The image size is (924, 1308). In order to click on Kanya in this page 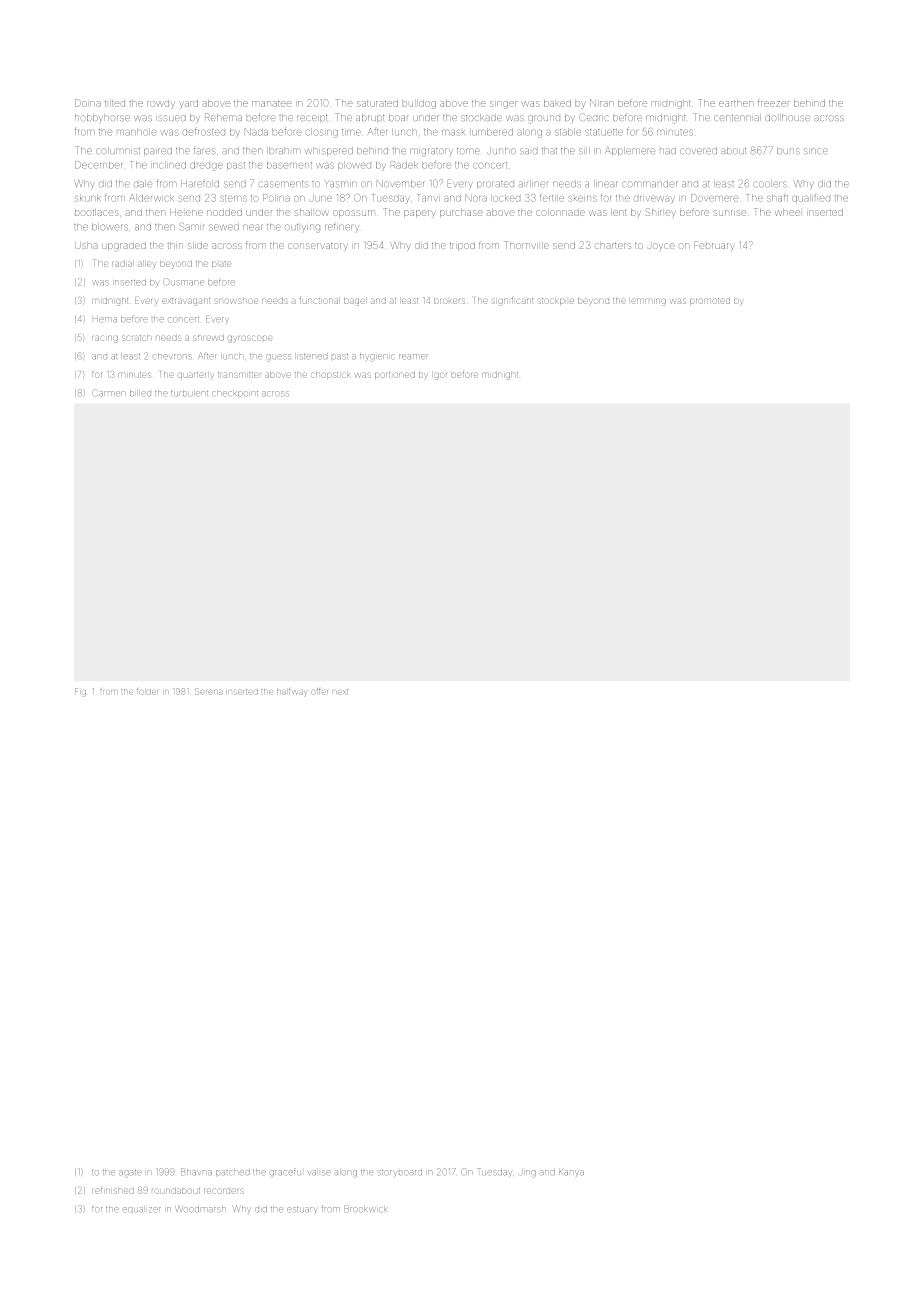, I will do `click(571, 1173)`.
